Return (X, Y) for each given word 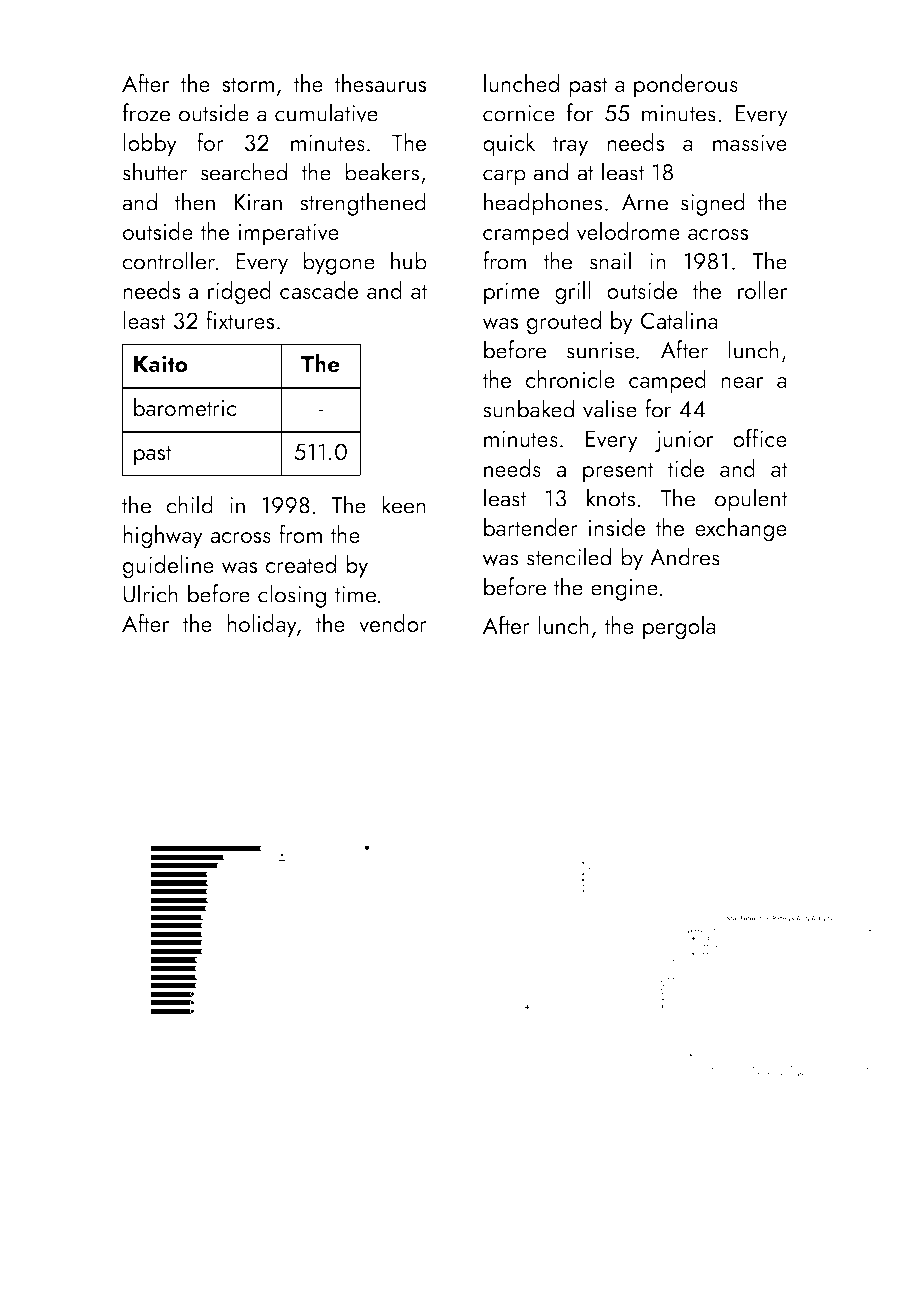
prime (511, 293)
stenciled (569, 556)
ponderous (686, 85)
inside (617, 527)
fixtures (240, 319)
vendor (393, 623)
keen (404, 504)
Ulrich (150, 593)
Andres (685, 556)
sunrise (601, 350)
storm (248, 84)
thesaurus (380, 83)
